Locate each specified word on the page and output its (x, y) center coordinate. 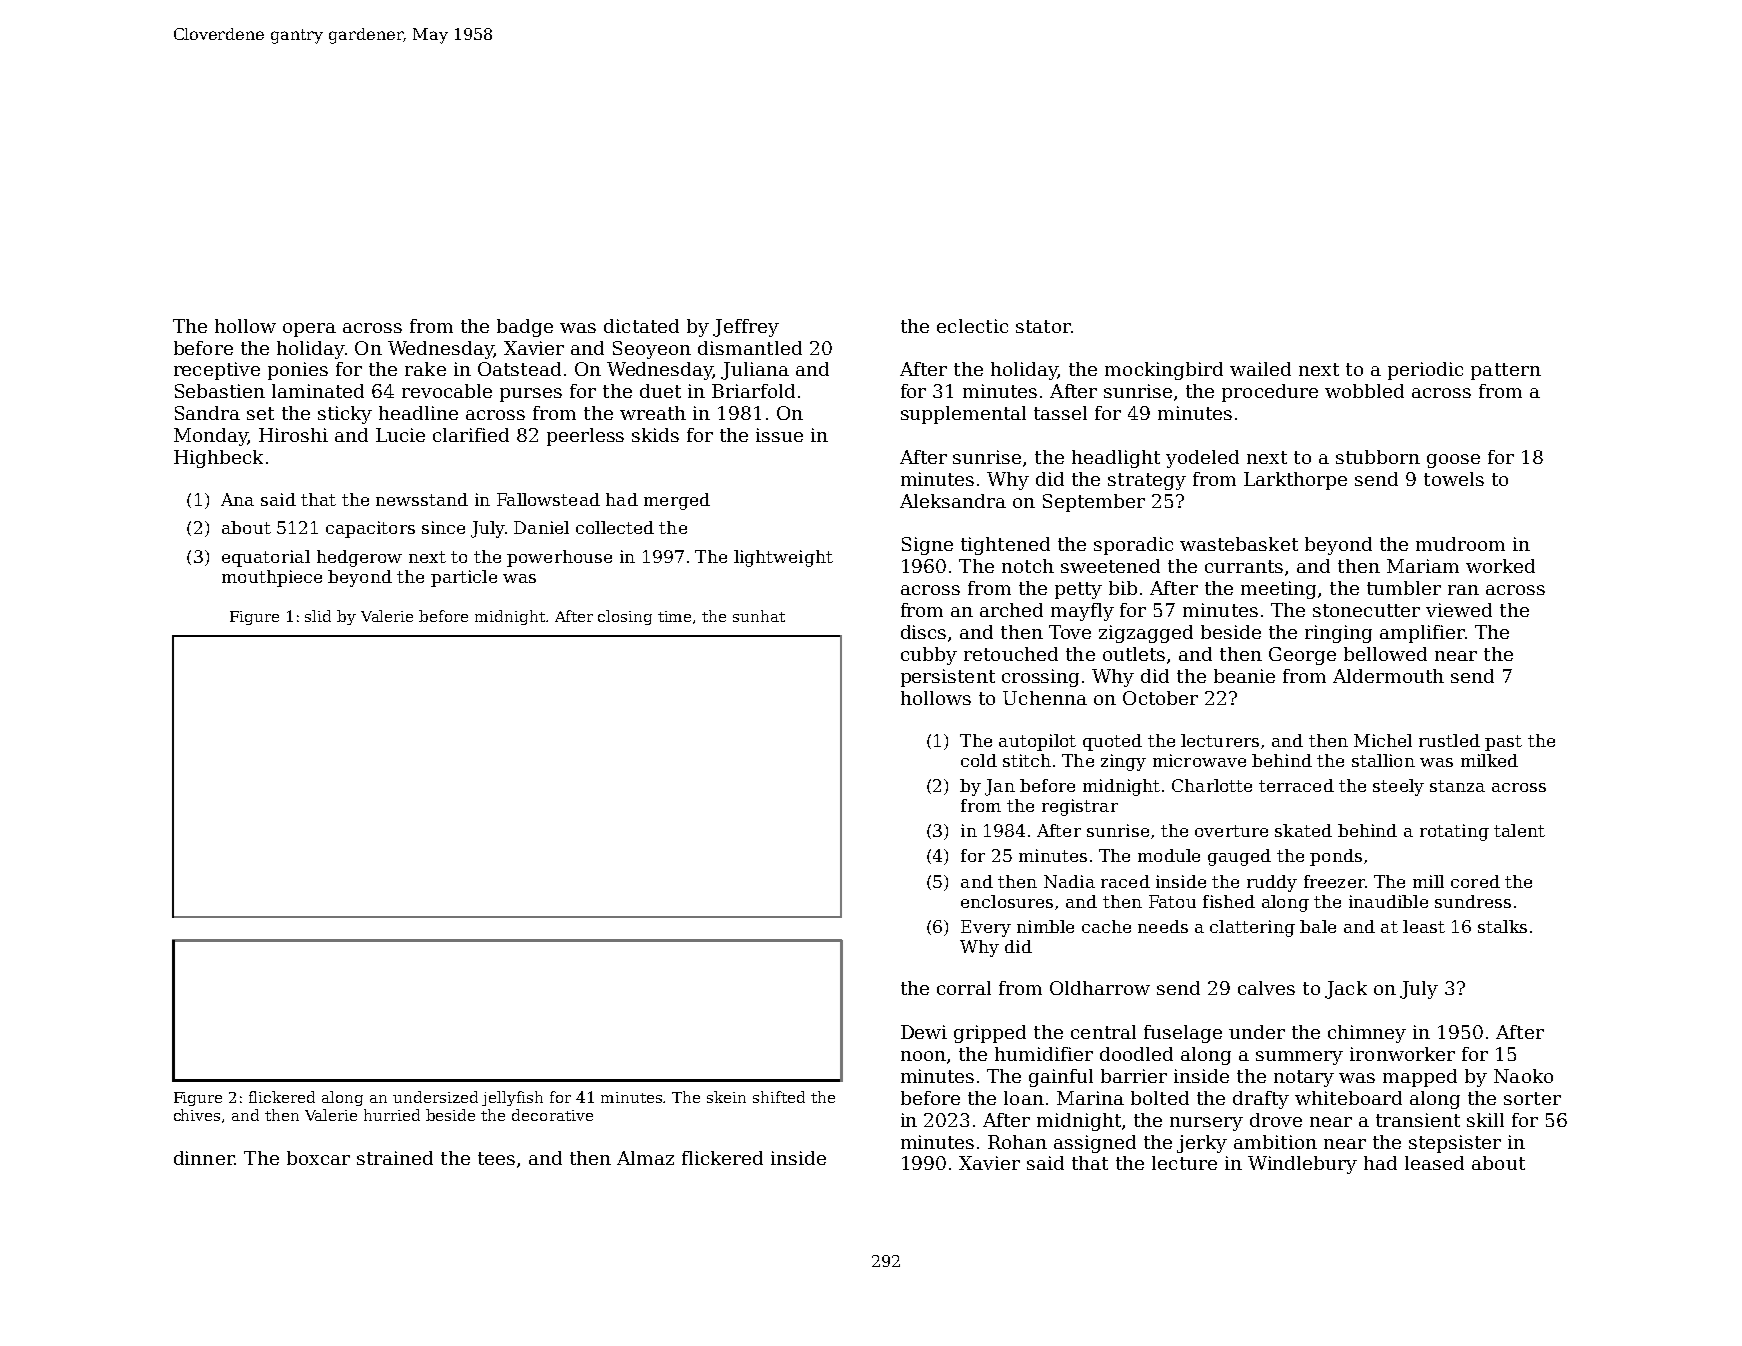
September (1094, 503)
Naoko (1523, 1076)
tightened (1005, 546)
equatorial (266, 558)
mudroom (1460, 544)
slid (318, 616)
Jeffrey (746, 328)
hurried (392, 1115)
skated (1303, 830)
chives (197, 1115)
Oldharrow (1100, 988)
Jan (1000, 787)
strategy (1147, 481)
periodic (1425, 371)
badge (525, 328)
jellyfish (512, 1098)
